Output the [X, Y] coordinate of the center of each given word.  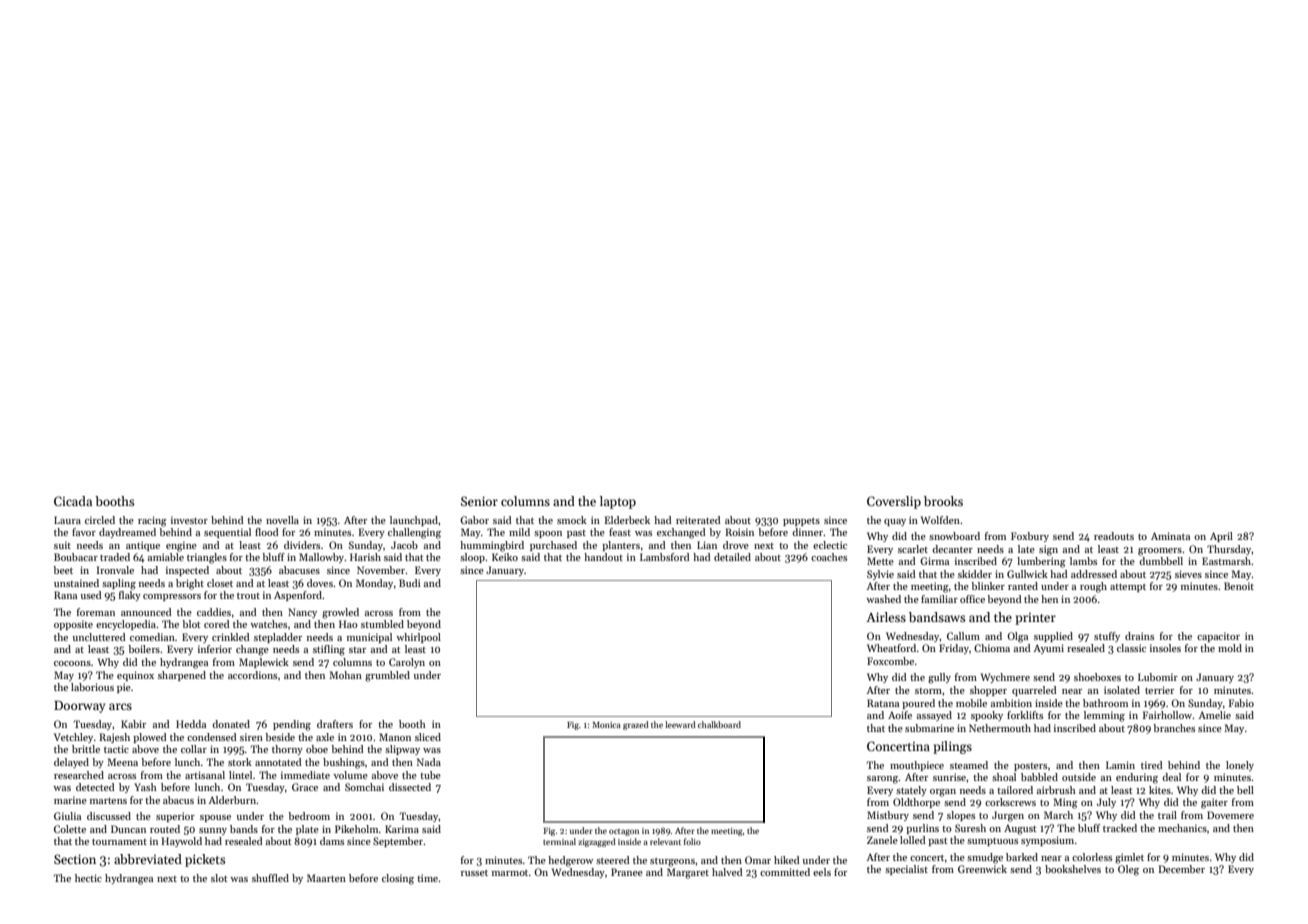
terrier [1159, 690]
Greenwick [982, 869]
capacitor [1218, 637]
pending [292, 725]
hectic [88, 878]
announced [146, 612]
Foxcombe [890, 661]
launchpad [414, 521]
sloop [472, 558]
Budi [410, 583]
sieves [1188, 574]
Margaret [688, 873]
